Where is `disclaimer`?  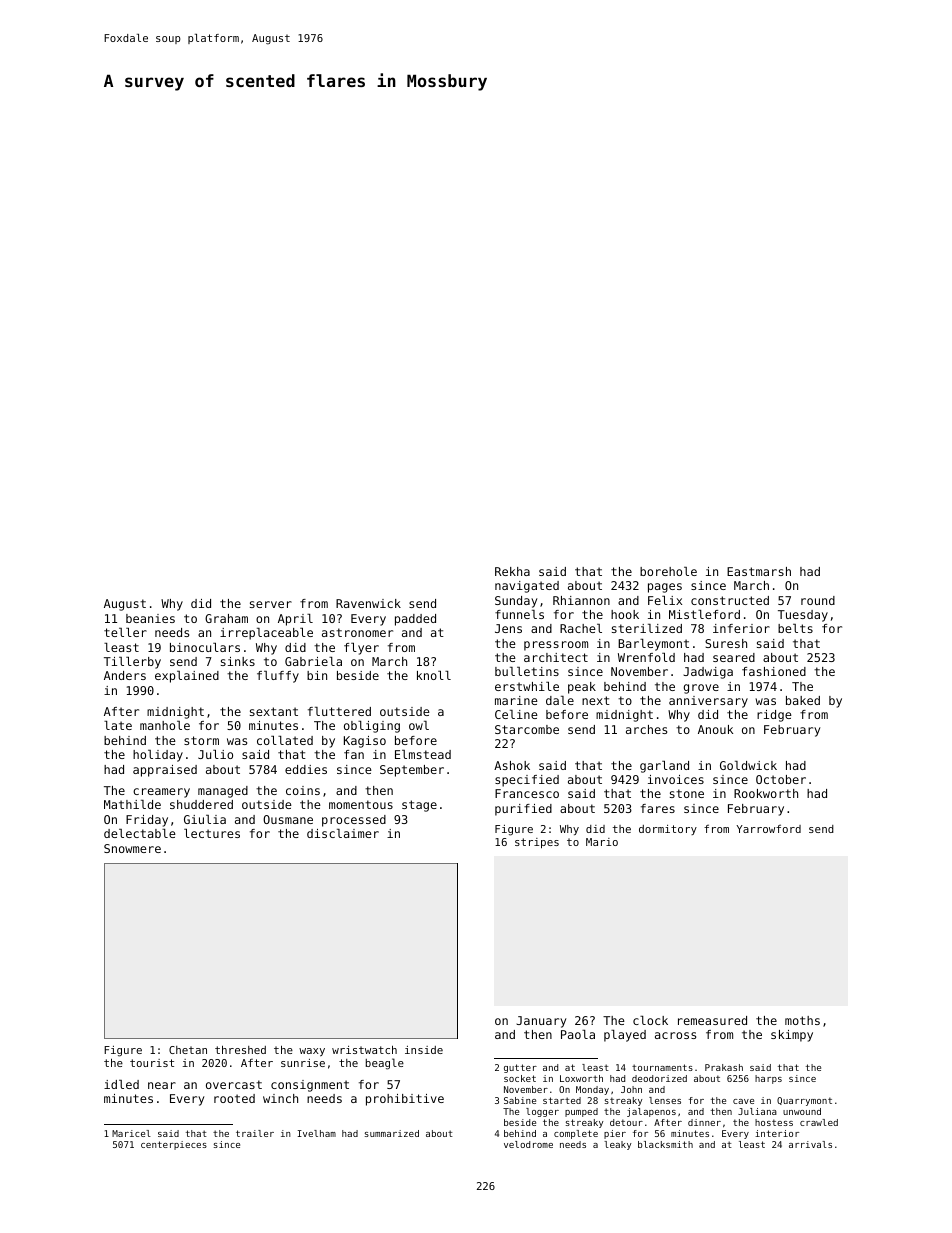
disclaimer is located at coordinates (343, 833).
